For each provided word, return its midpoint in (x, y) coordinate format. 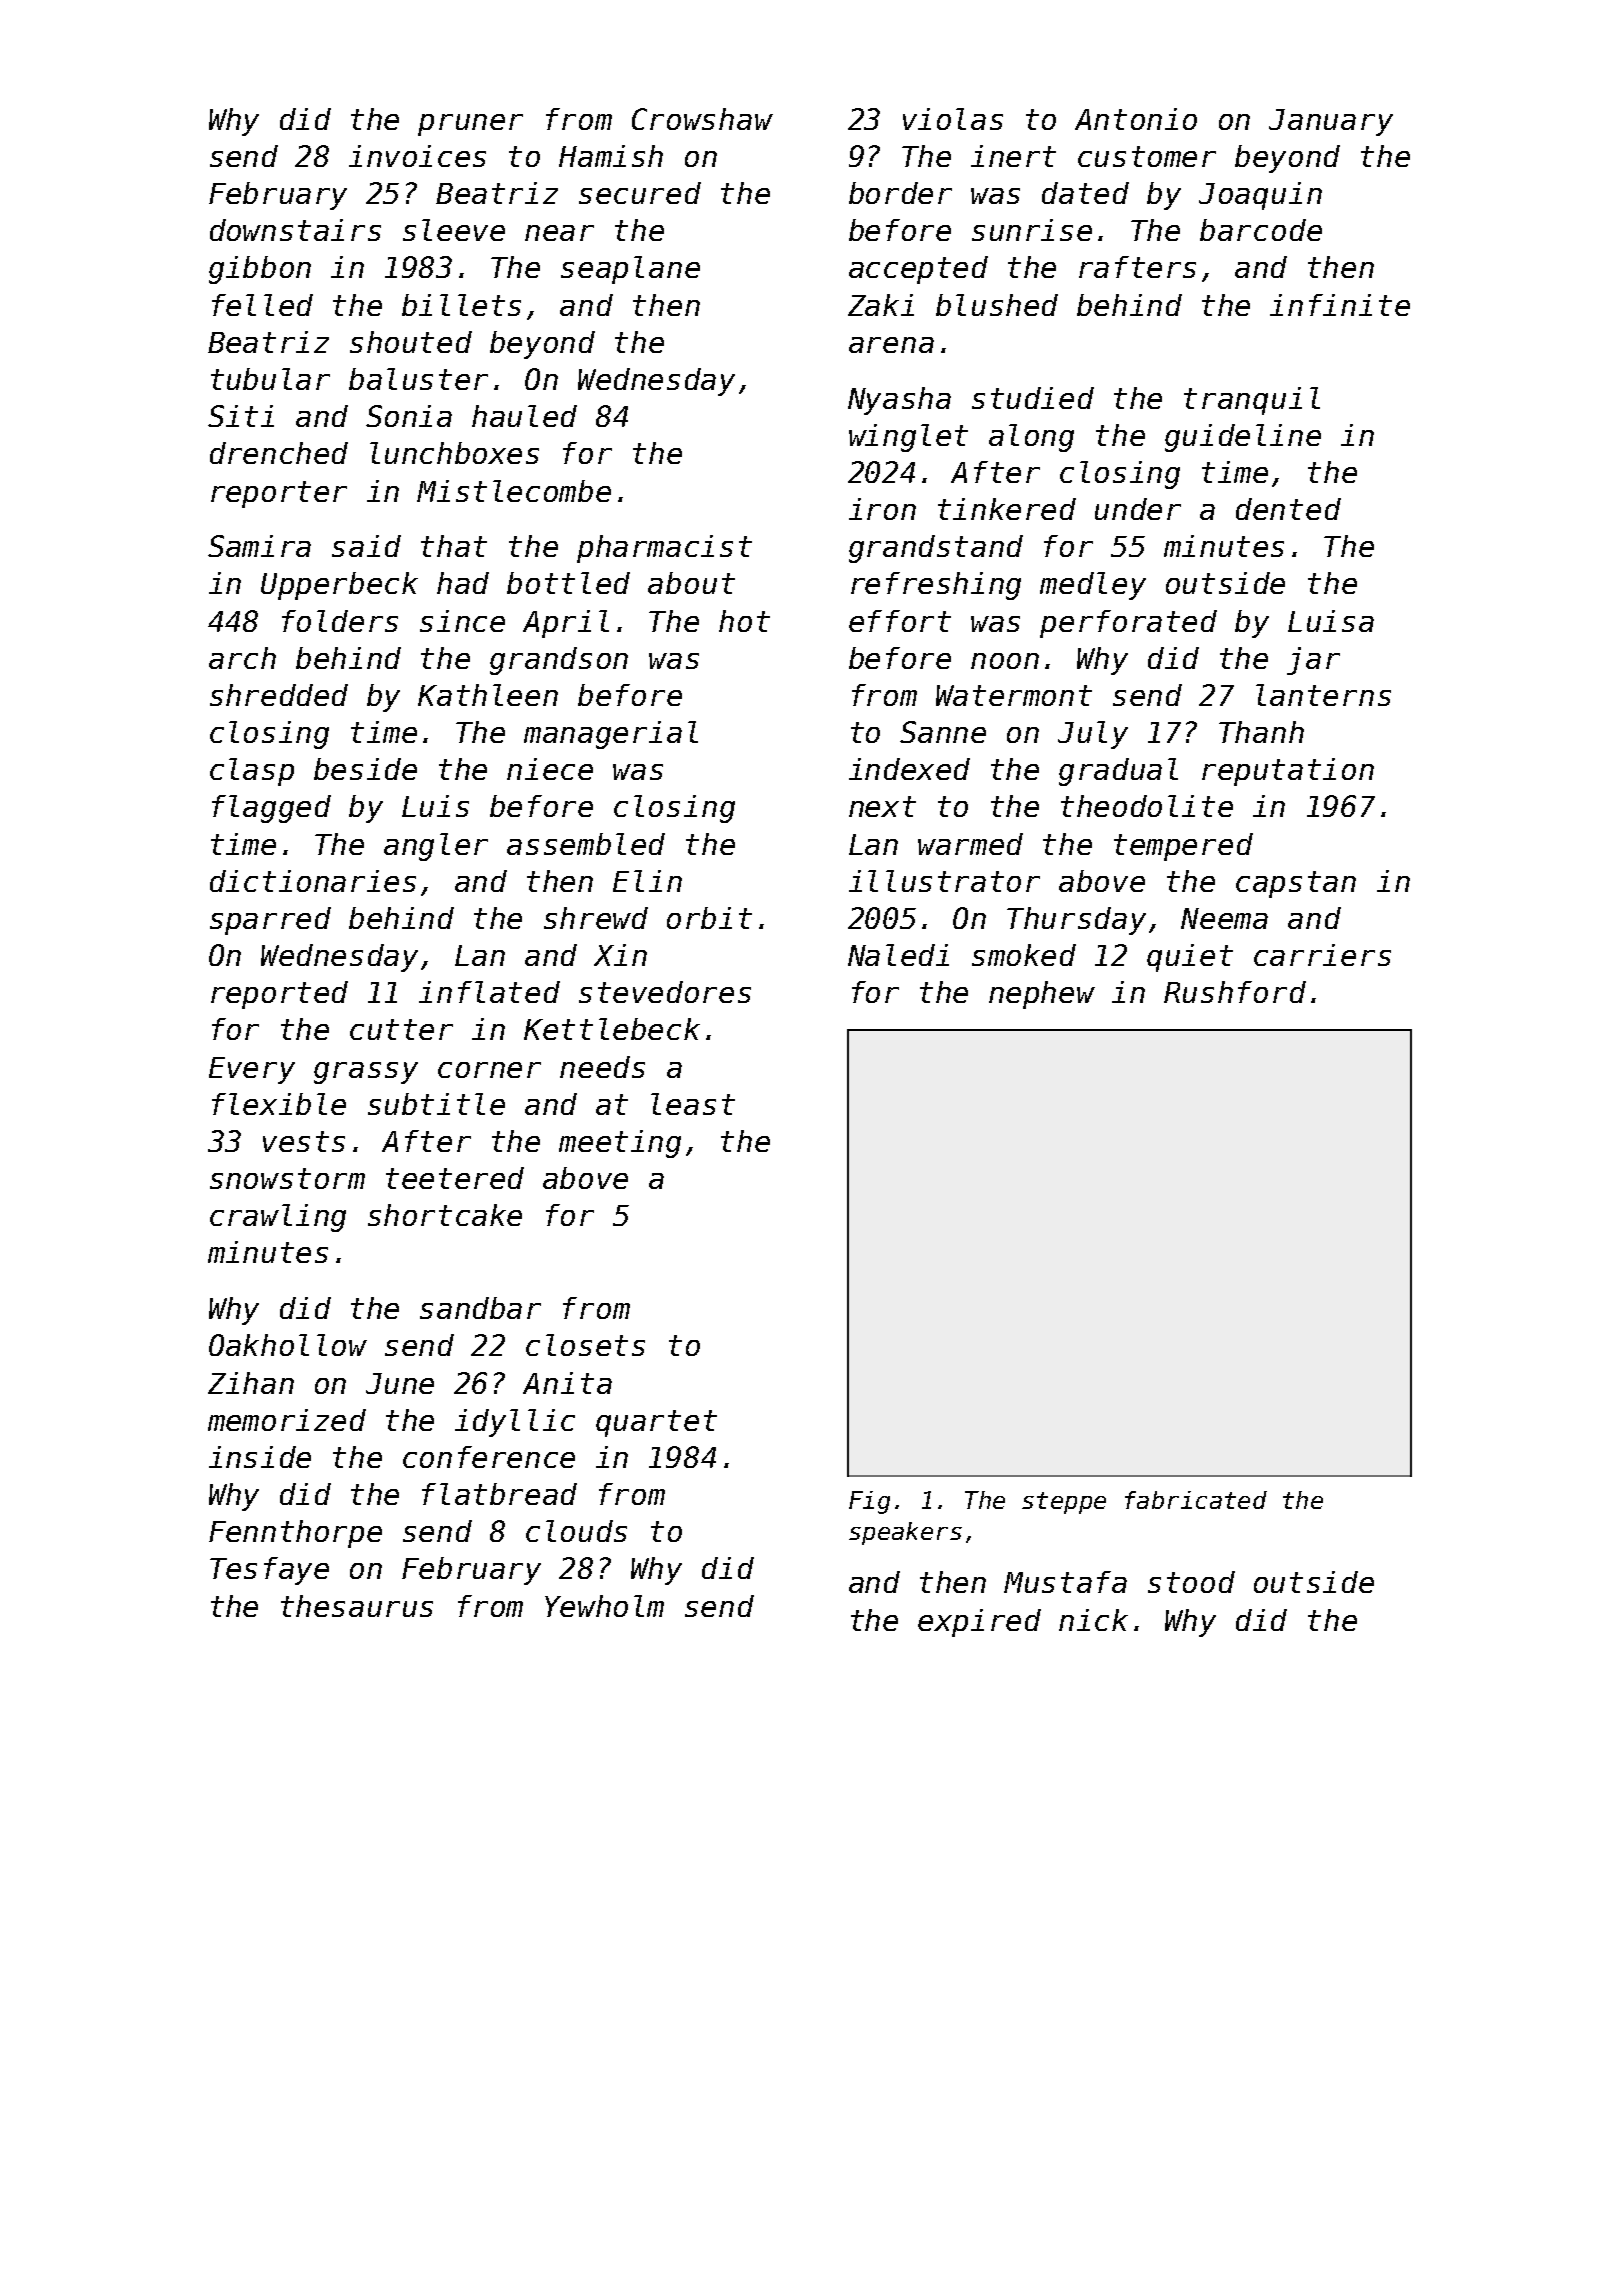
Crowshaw (702, 119)
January (1331, 122)
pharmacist (664, 549)
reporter (279, 494)
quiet (1190, 958)
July (1093, 735)
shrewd (596, 918)
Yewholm (604, 1606)
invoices (417, 156)
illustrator (944, 881)
